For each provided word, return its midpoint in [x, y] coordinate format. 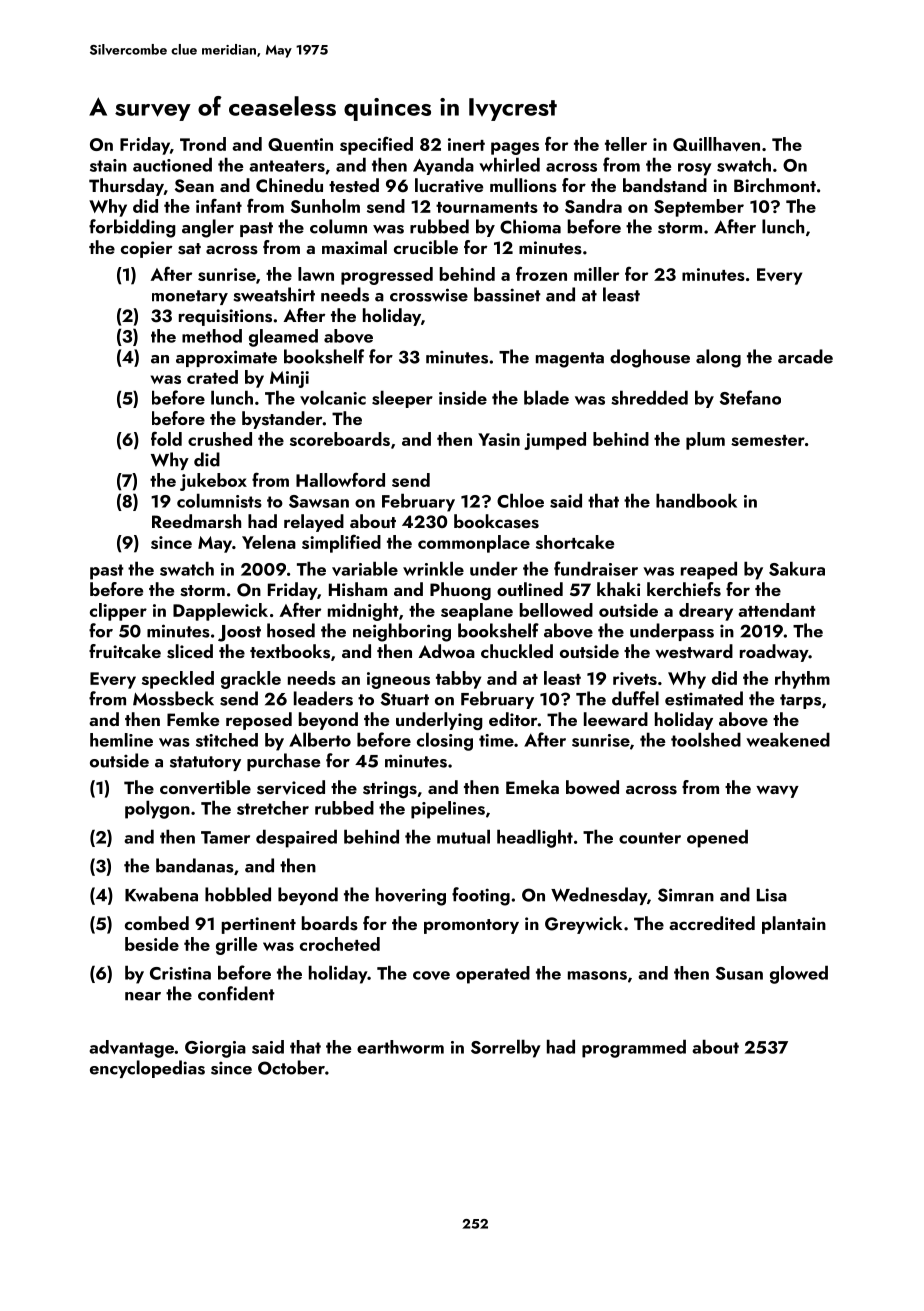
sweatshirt [274, 294]
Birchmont [775, 185]
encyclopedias [147, 1069]
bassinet [507, 294]
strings [390, 789]
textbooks [290, 651]
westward [694, 651]
